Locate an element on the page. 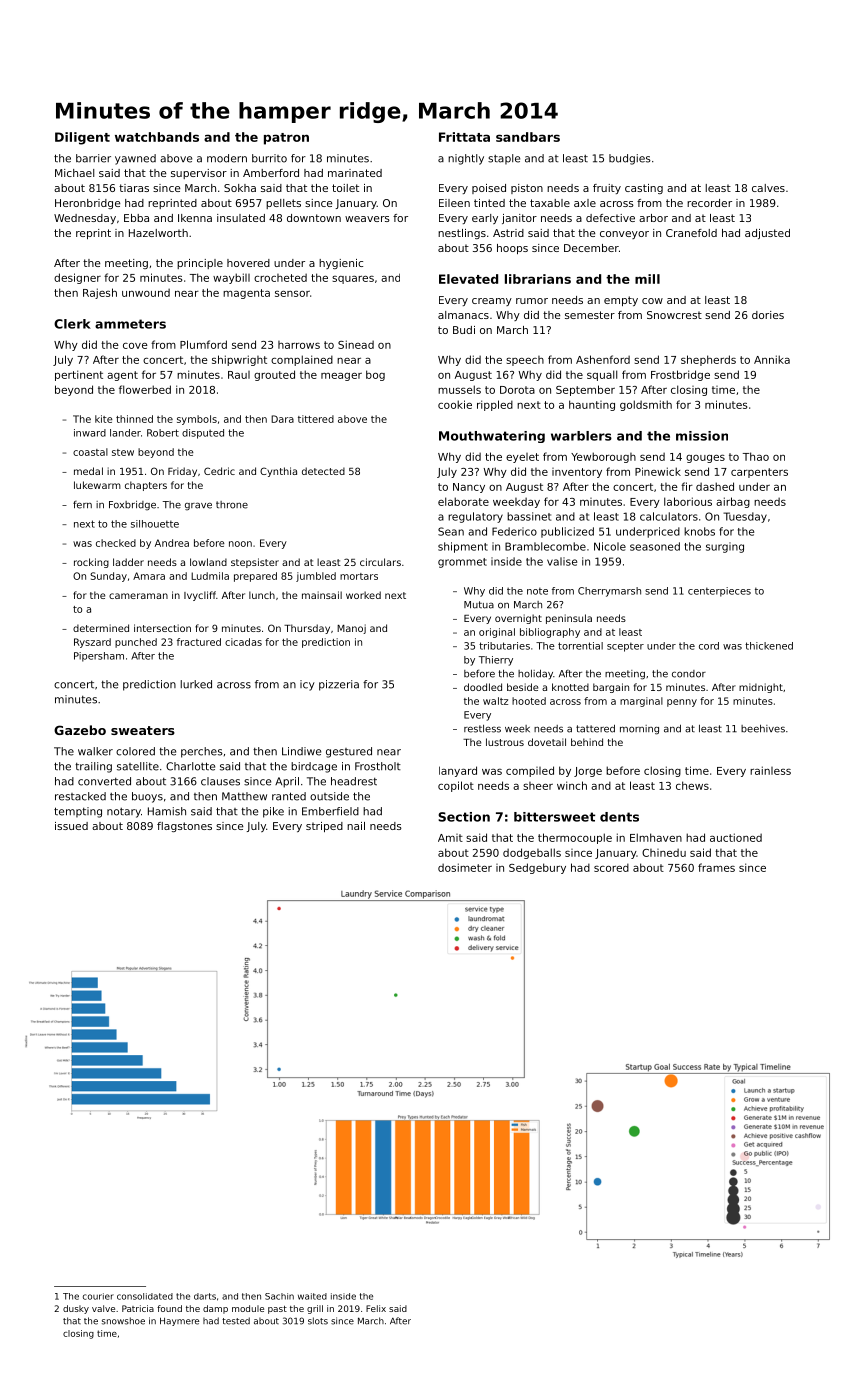 This document has width=849, height=1400. auctioned is located at coordinates (736, 837).
